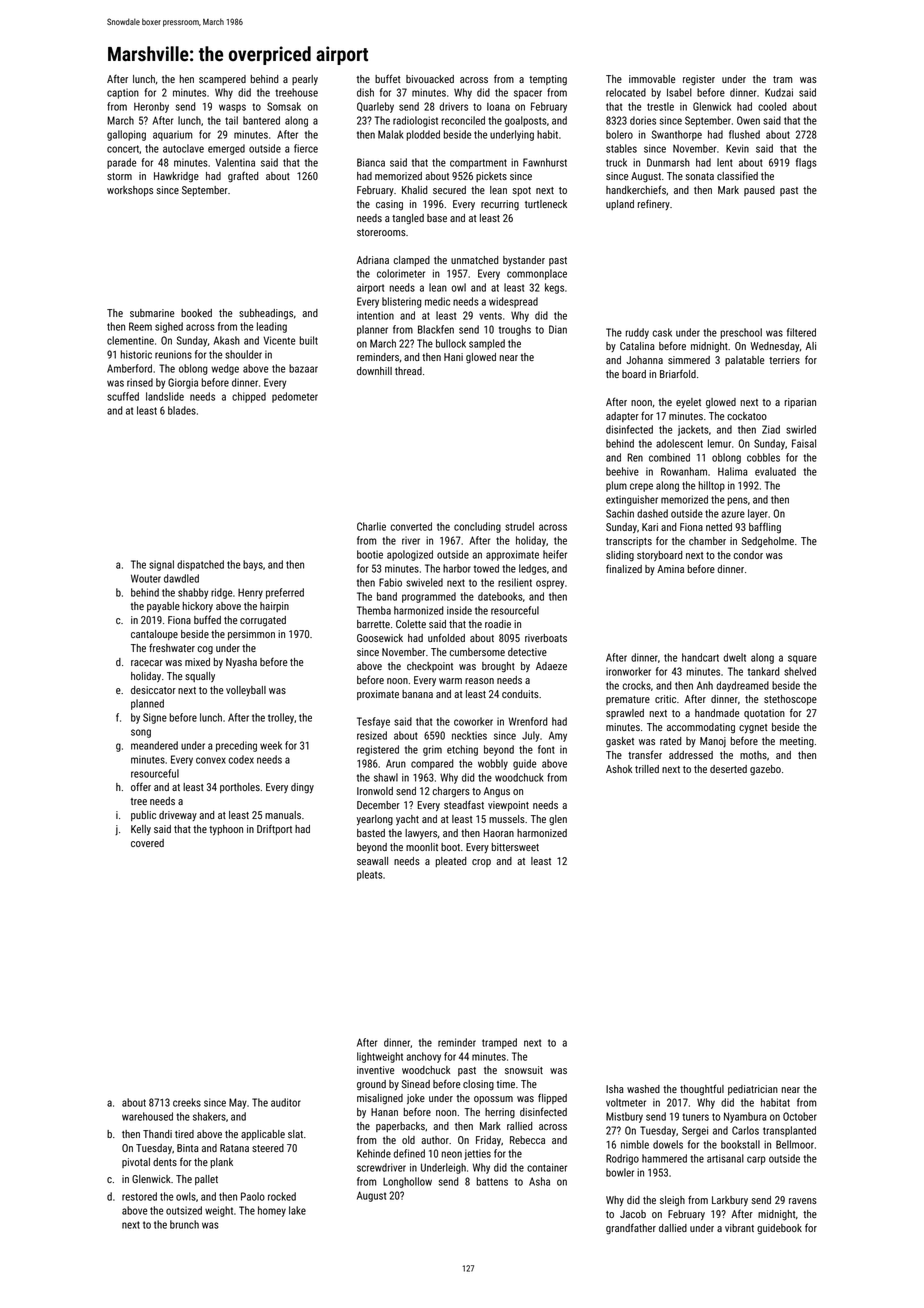 The image size is (924, 1308). I want to click on pivotal, so click(136, 1163).
